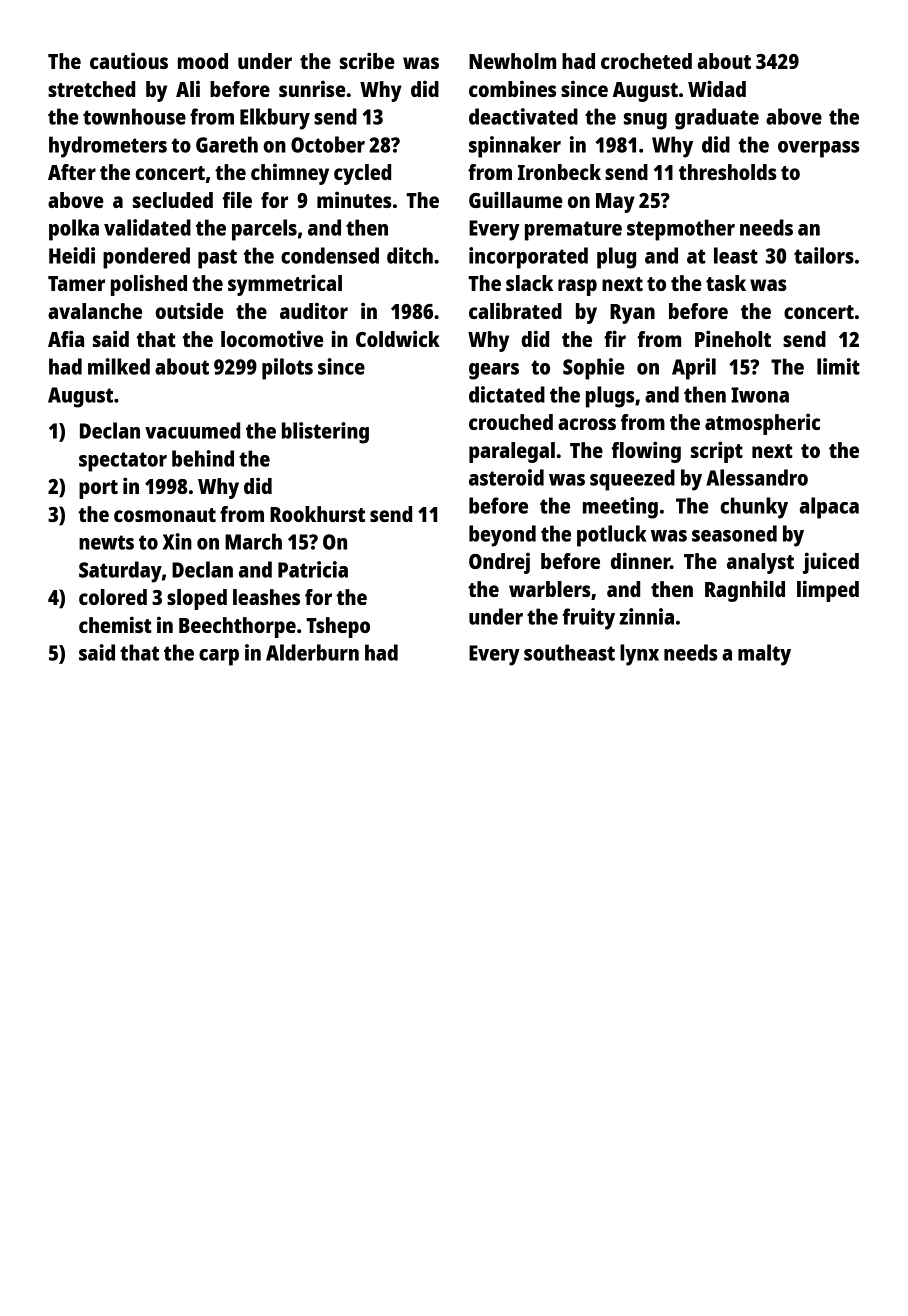 The width and height of the page is (908, 1316). I want to click on Alessandro, so click(757, 477).
